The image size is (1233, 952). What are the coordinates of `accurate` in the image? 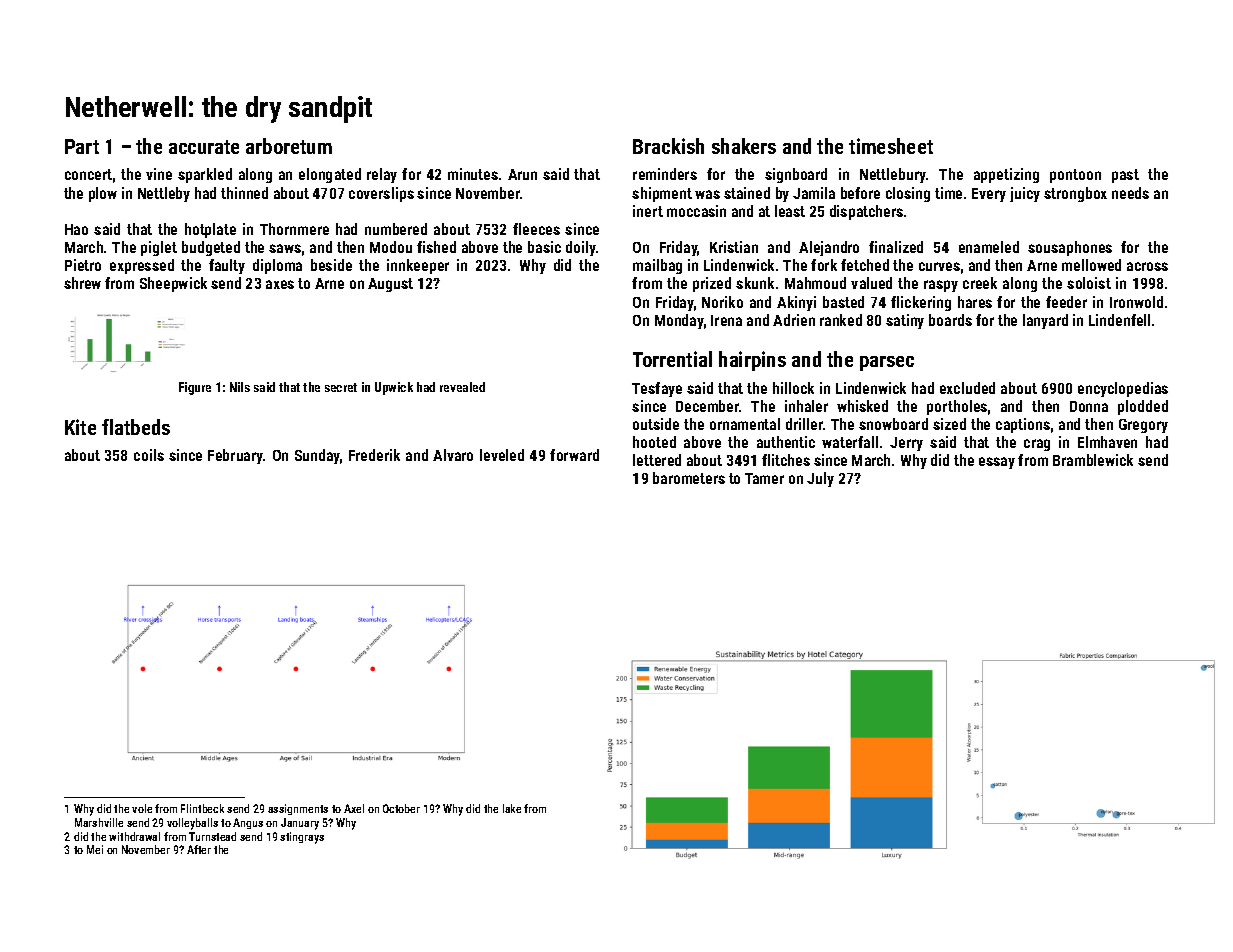 It's located at (204, 147).
